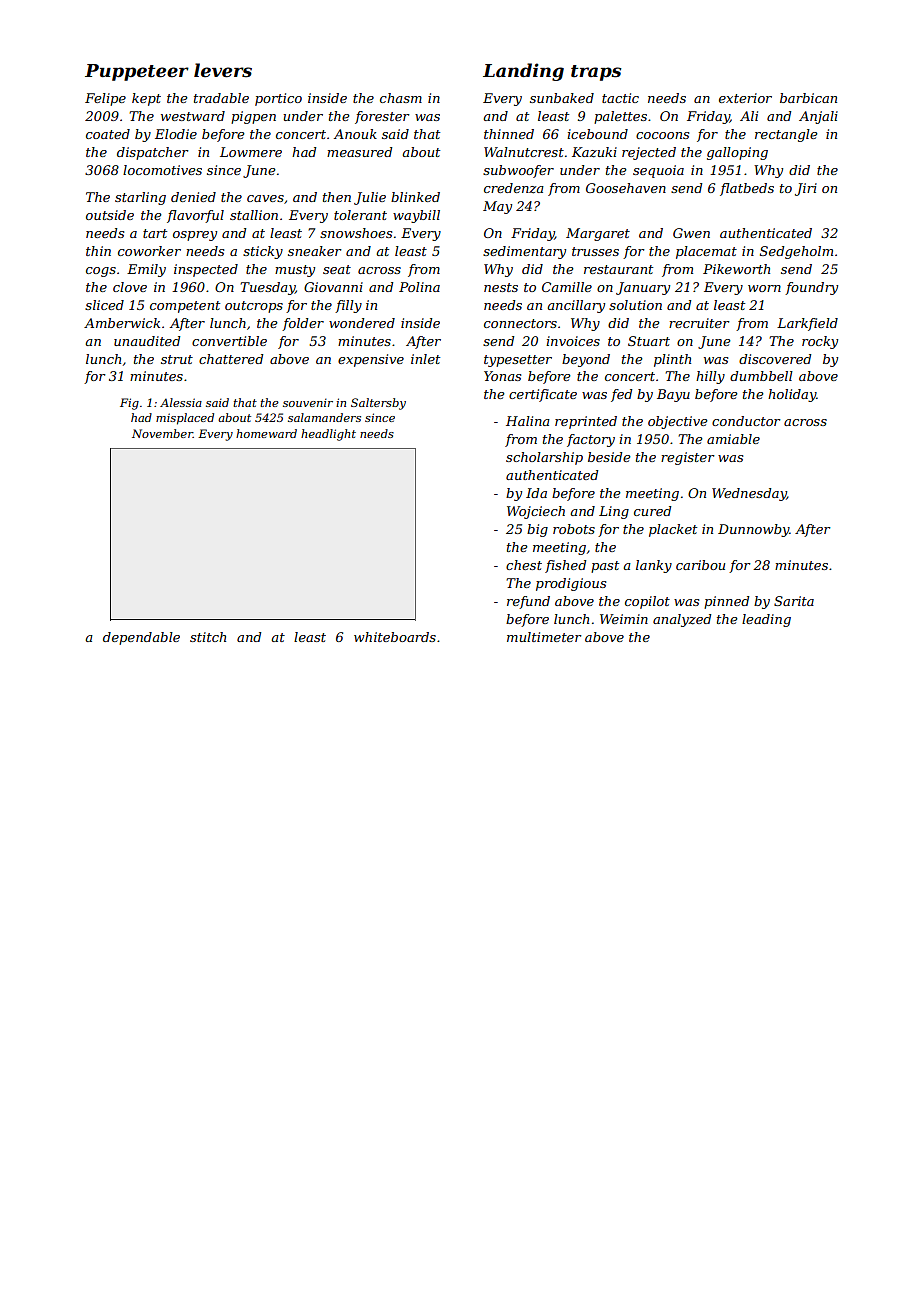  What do you see at coordinates (643, 288) in the page?
I see `January` at bounding box center [643, 288].
